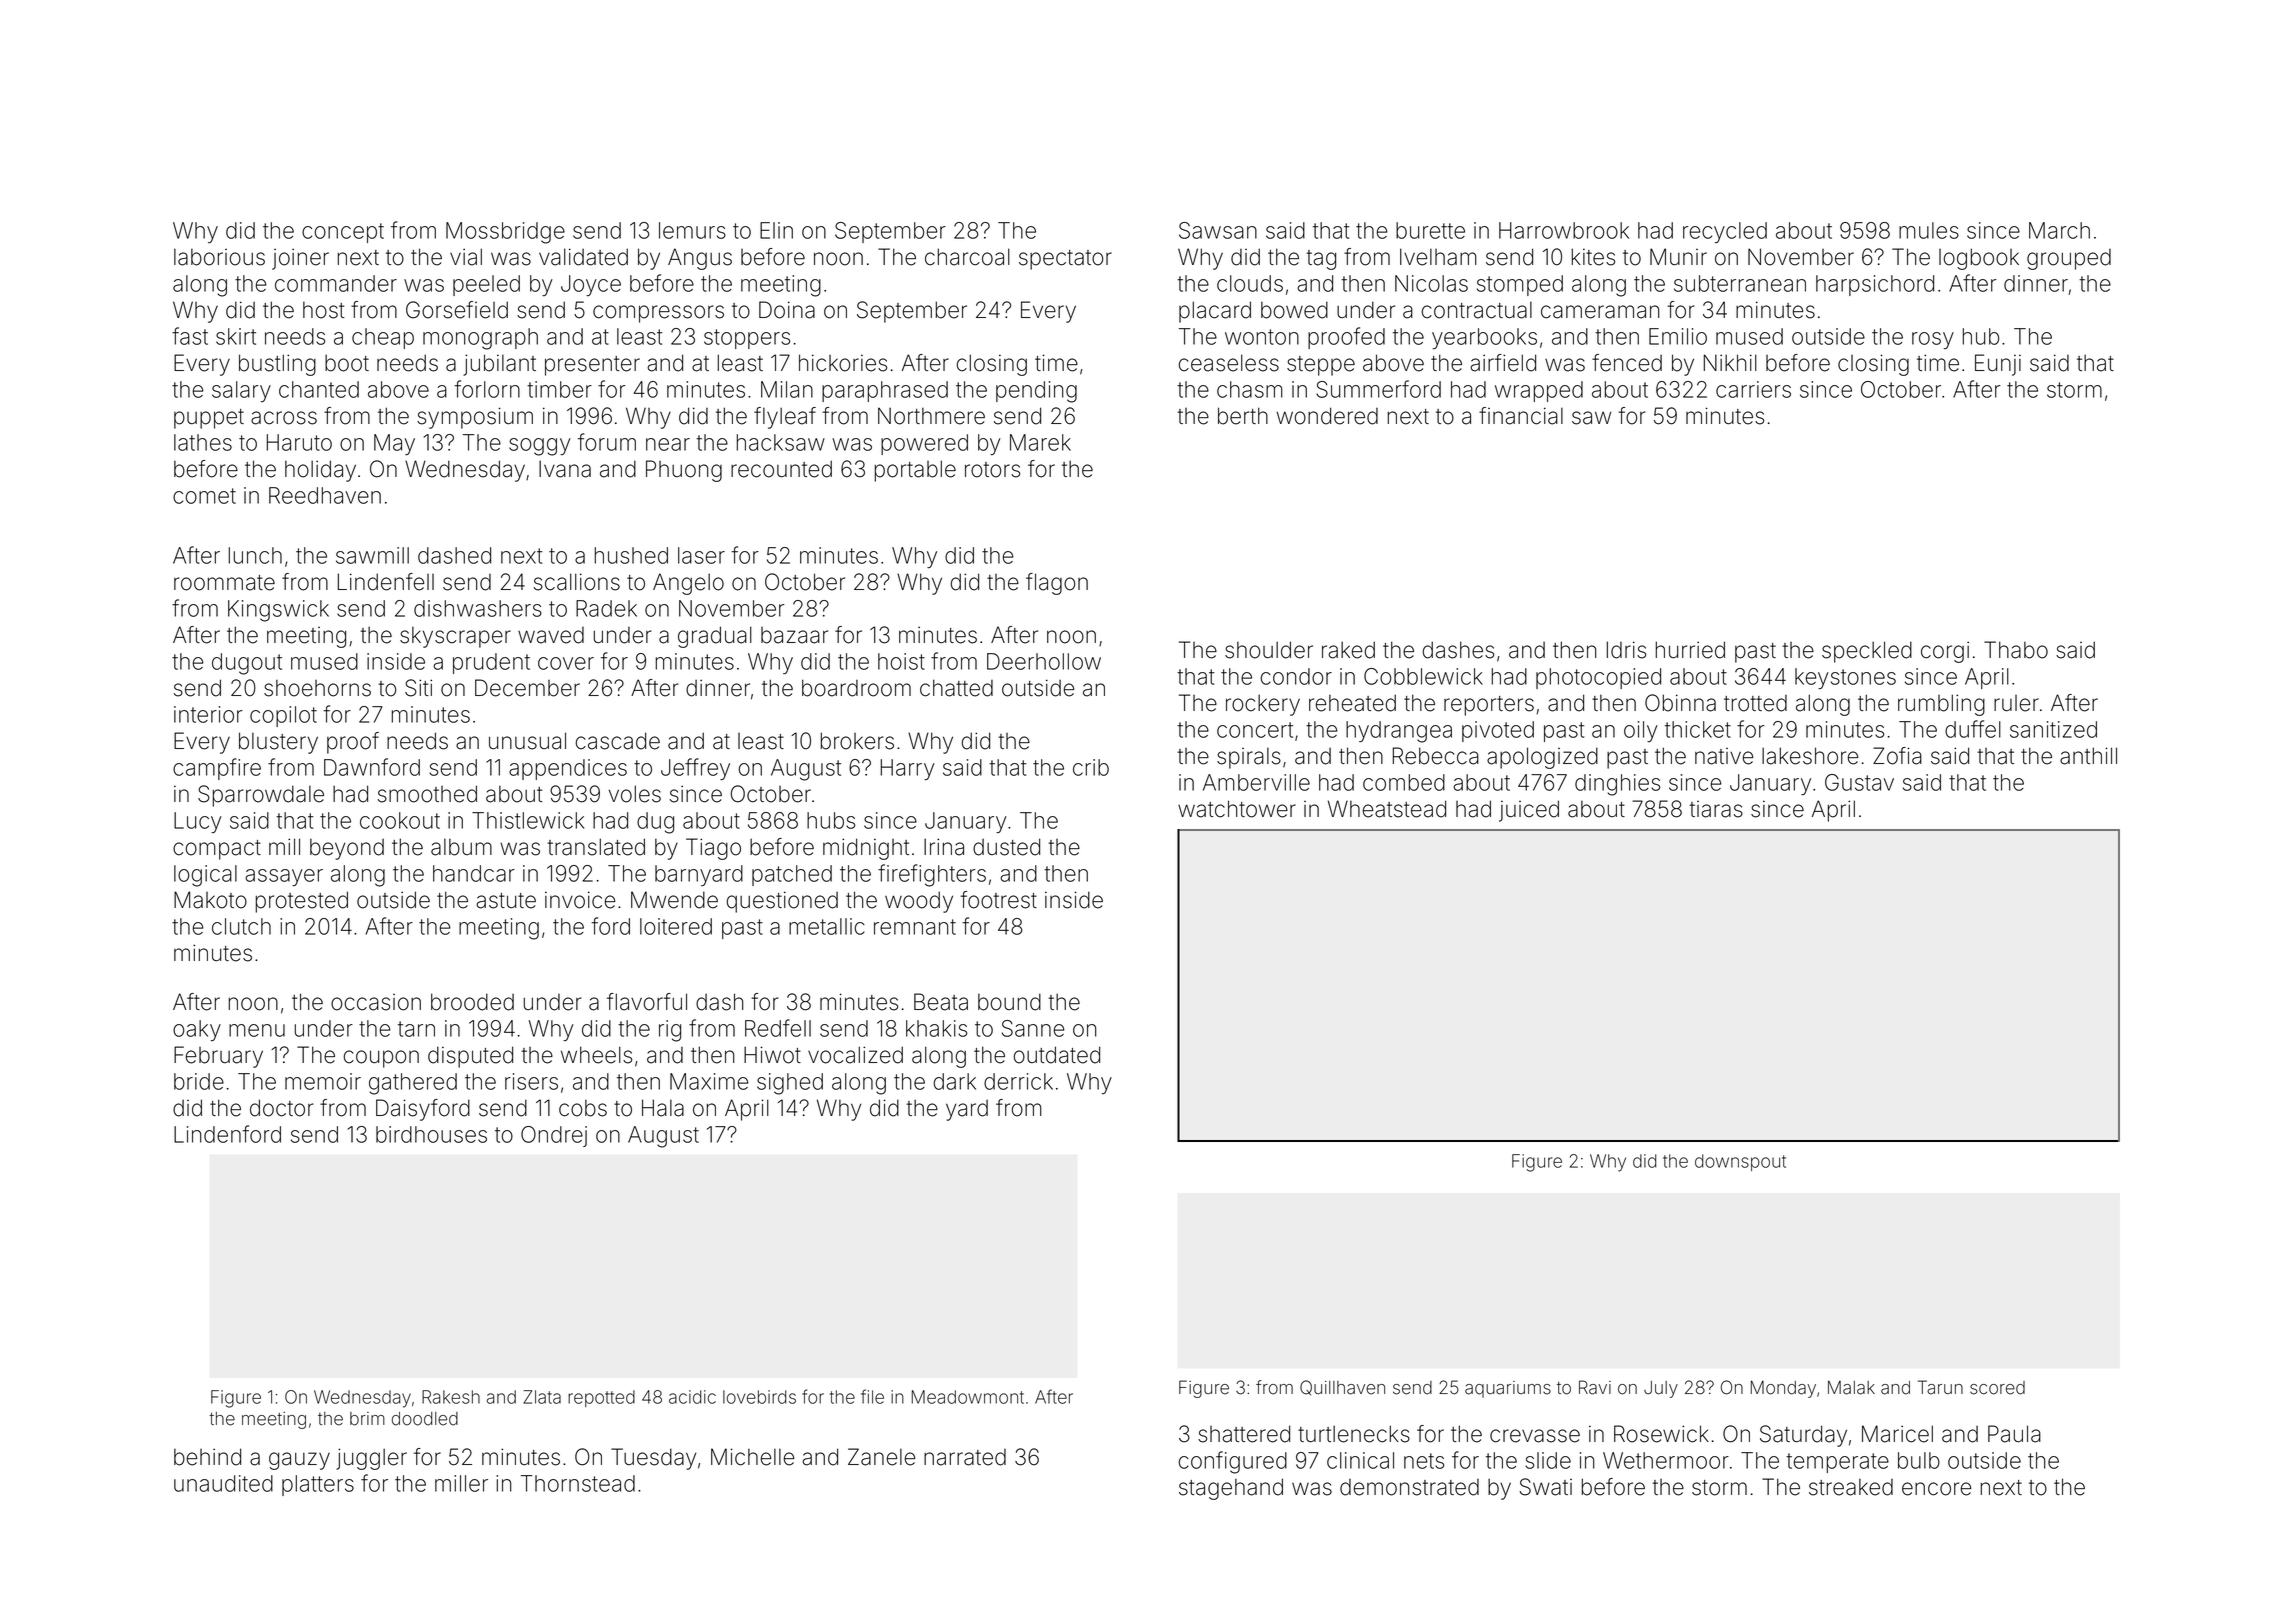  What do you see at coordinates (418, 688) in the document?
I see `Siti` at bounding box center [418, 688].
